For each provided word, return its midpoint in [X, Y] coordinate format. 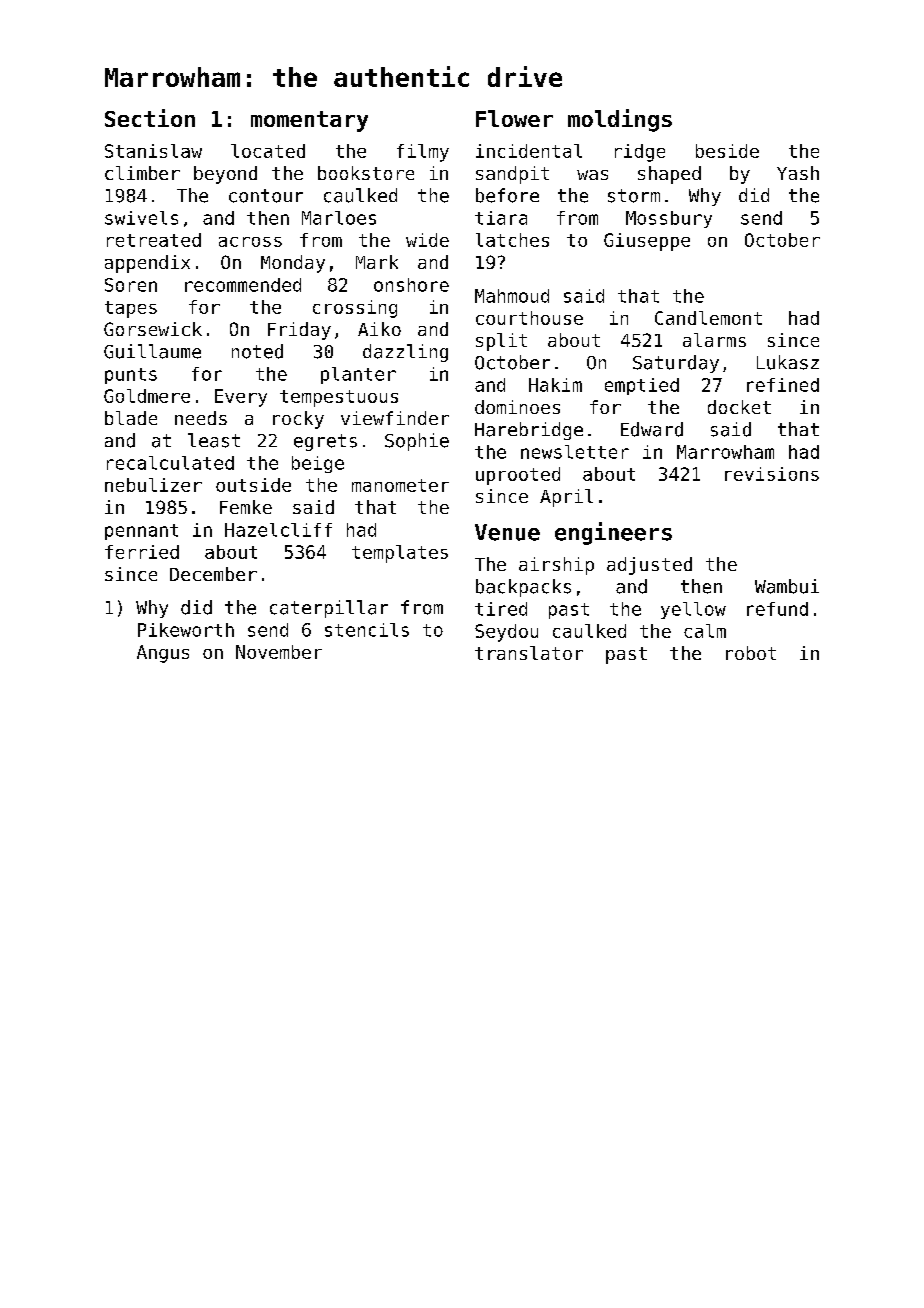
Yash [798, 173]
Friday [299, 331]
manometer [400, 485]
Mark [377, 262]
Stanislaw [153, 151]
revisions [772, 474]
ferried [142, 552]
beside [727, 151]
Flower [514, 118]
